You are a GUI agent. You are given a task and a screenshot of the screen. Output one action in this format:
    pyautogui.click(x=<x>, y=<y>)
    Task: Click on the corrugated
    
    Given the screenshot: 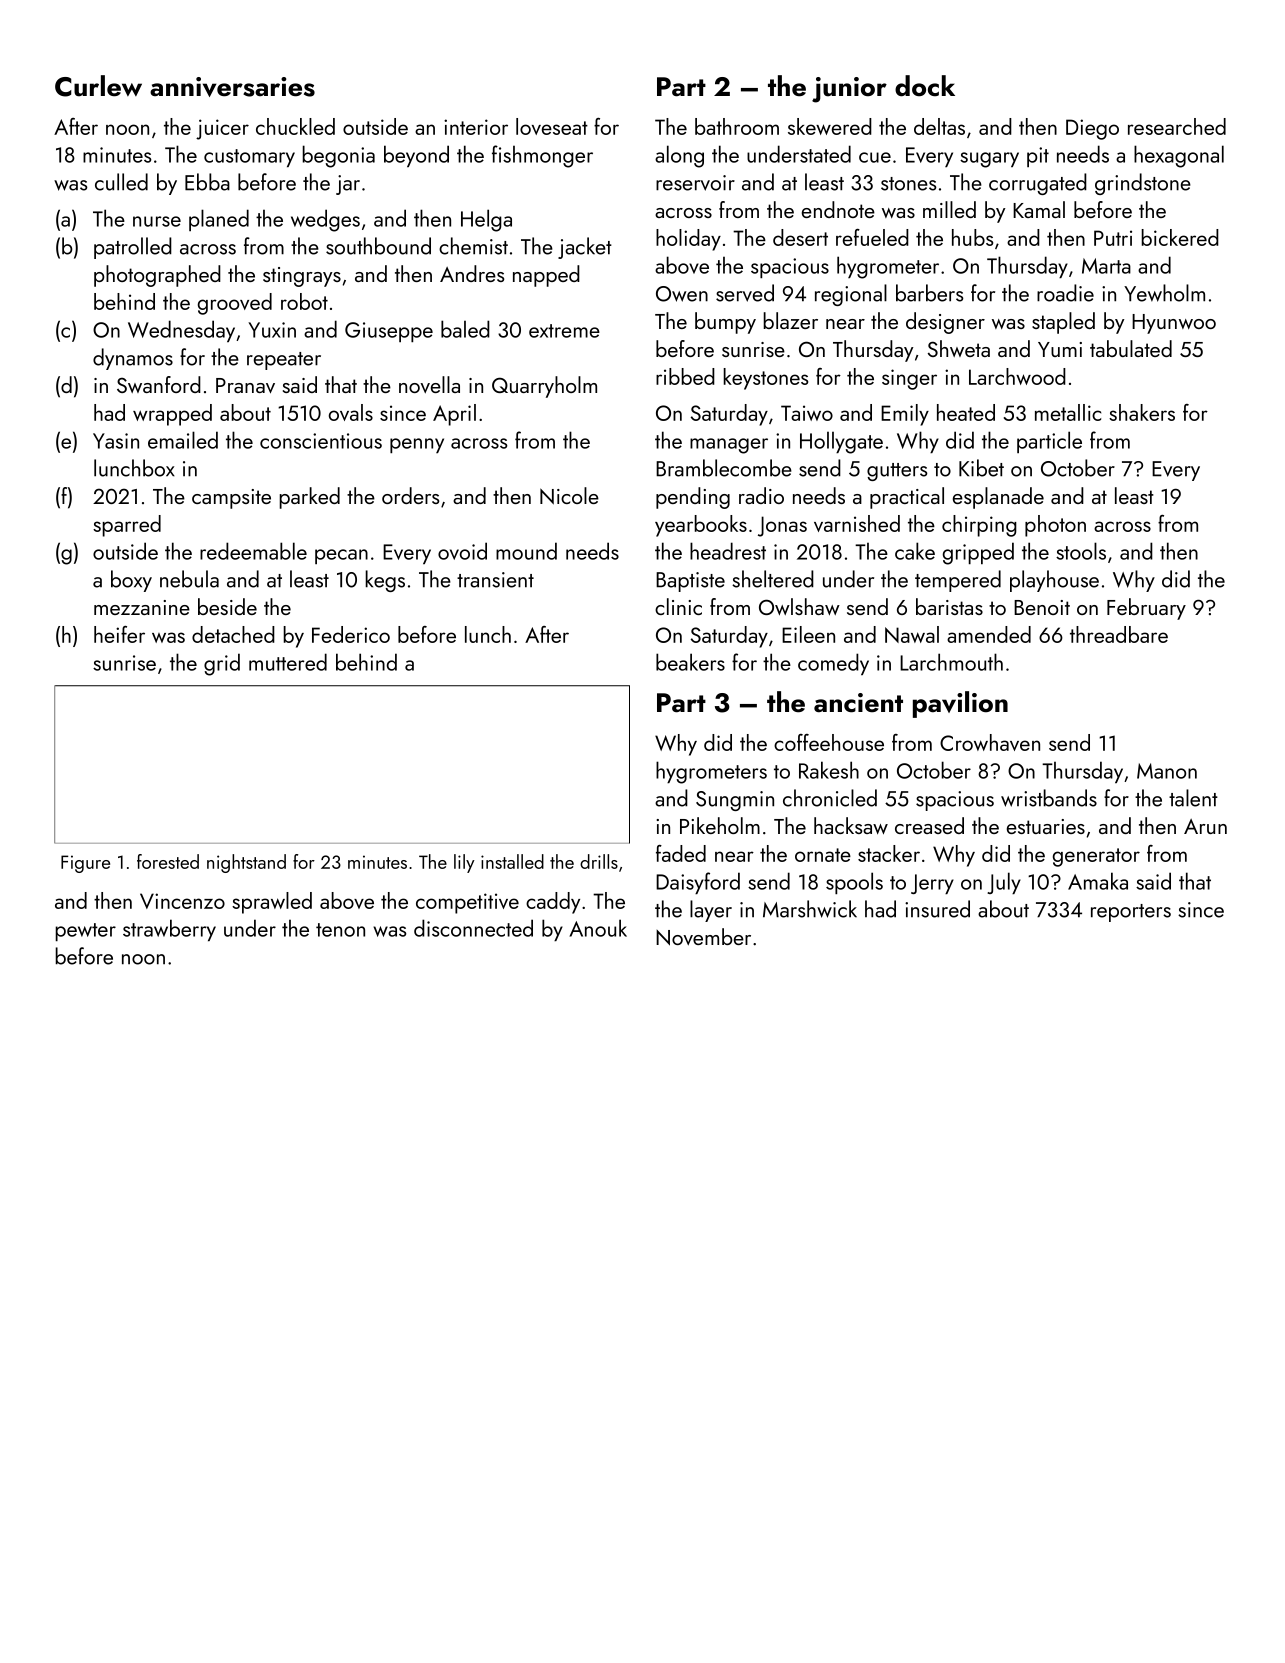 What is the action you would take?
    pyautogui.click(x=1038, y=184)
